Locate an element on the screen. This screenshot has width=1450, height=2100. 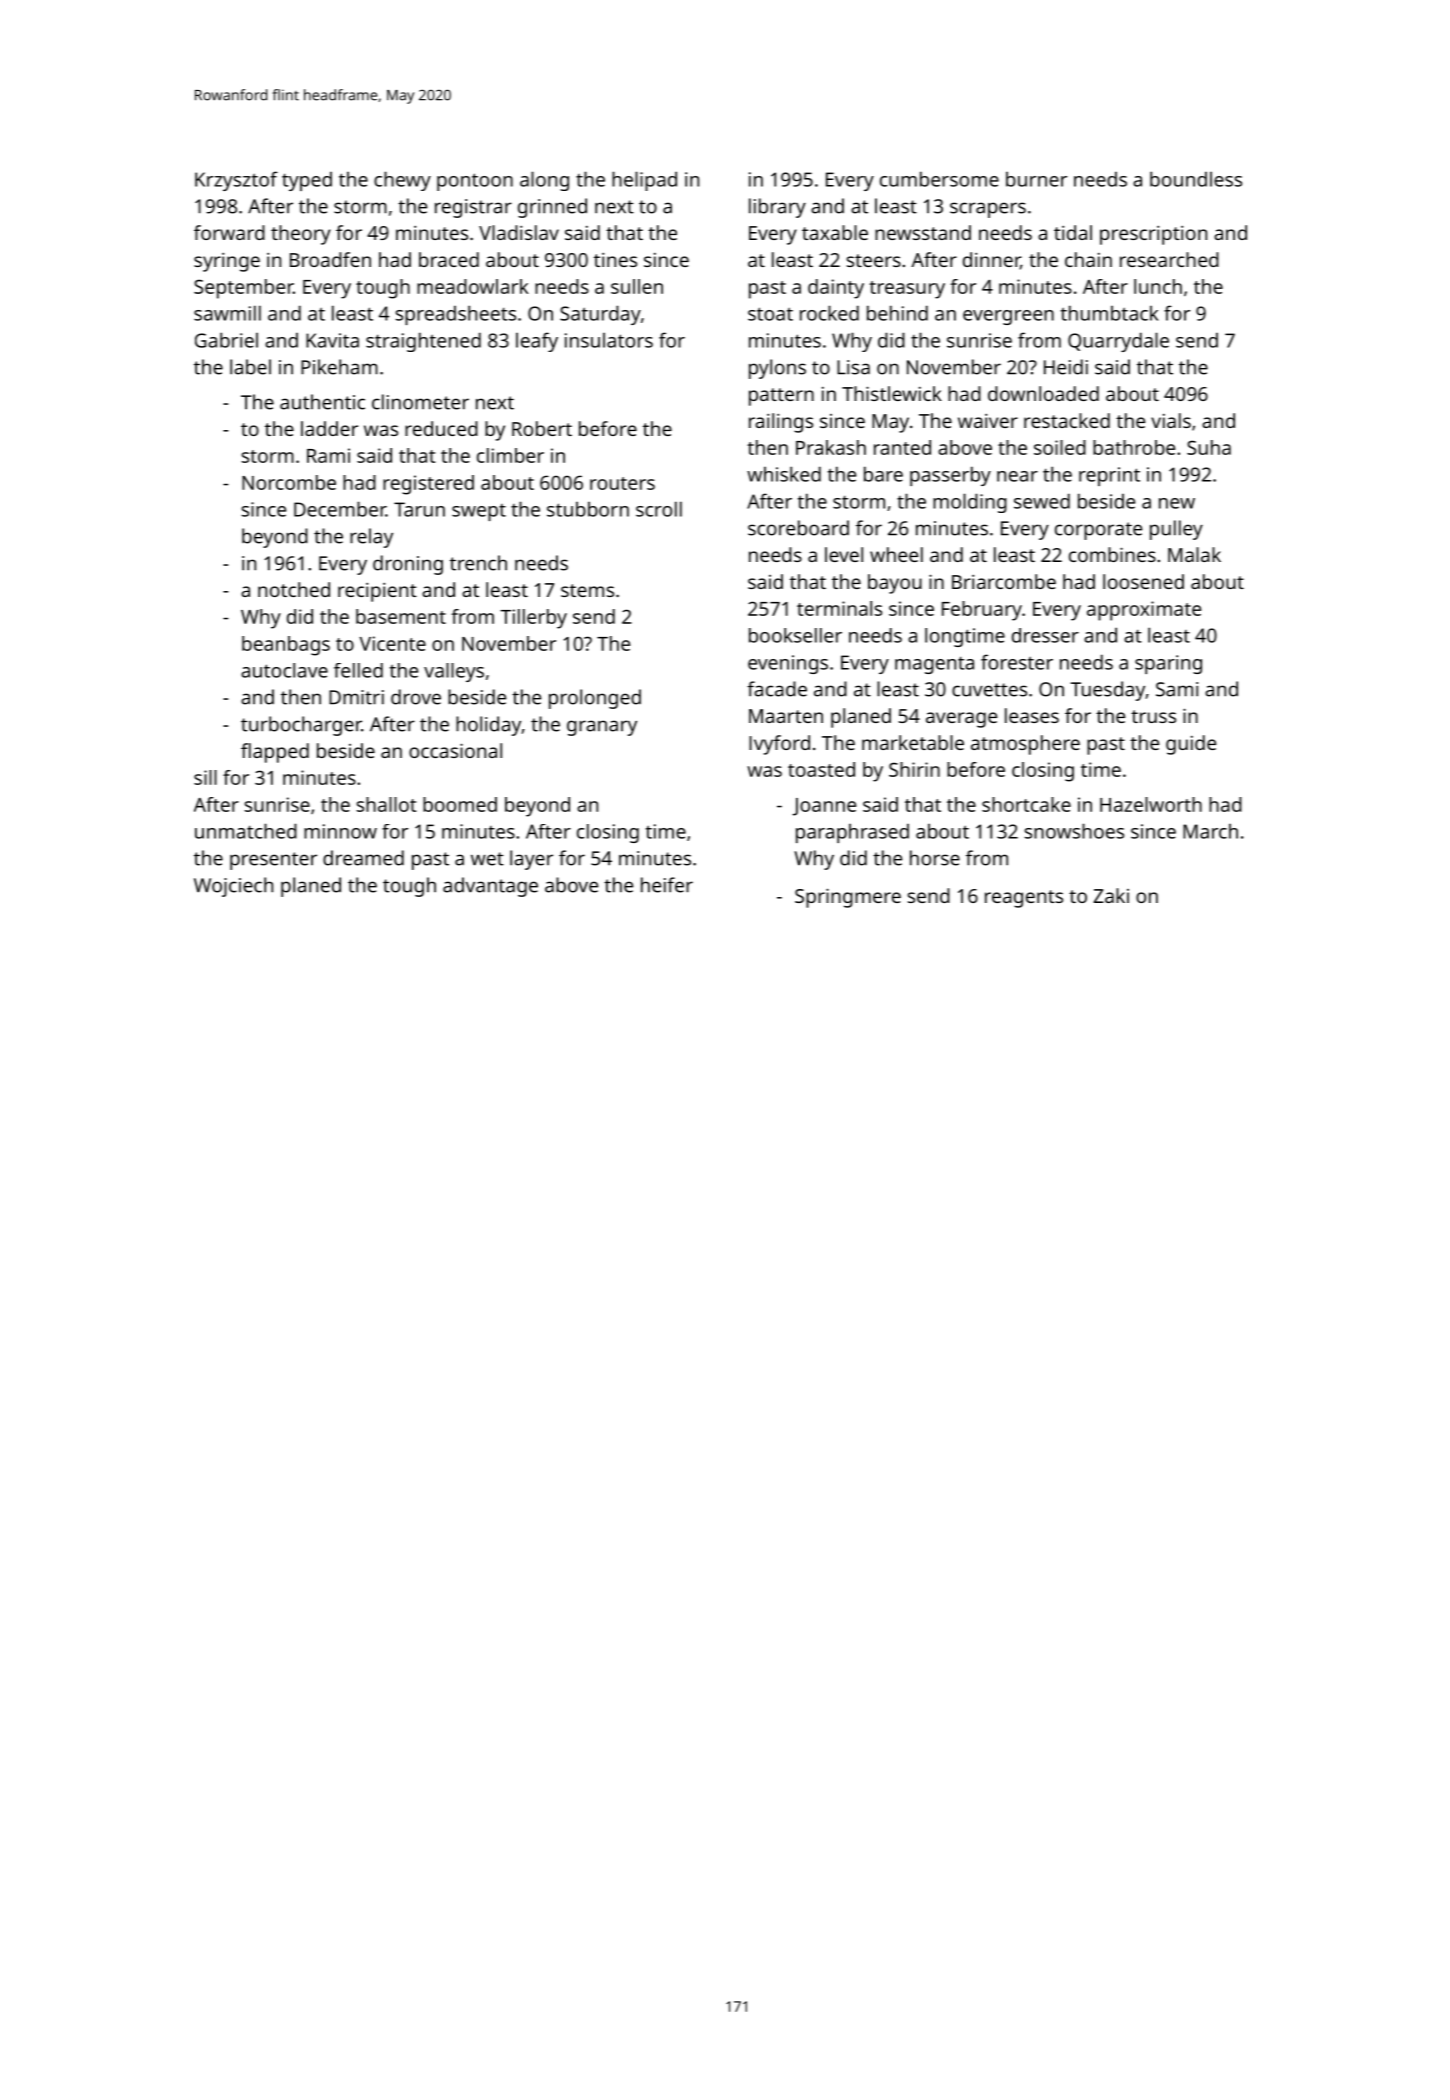
Zaki is located at coordinates (1111, 895).
